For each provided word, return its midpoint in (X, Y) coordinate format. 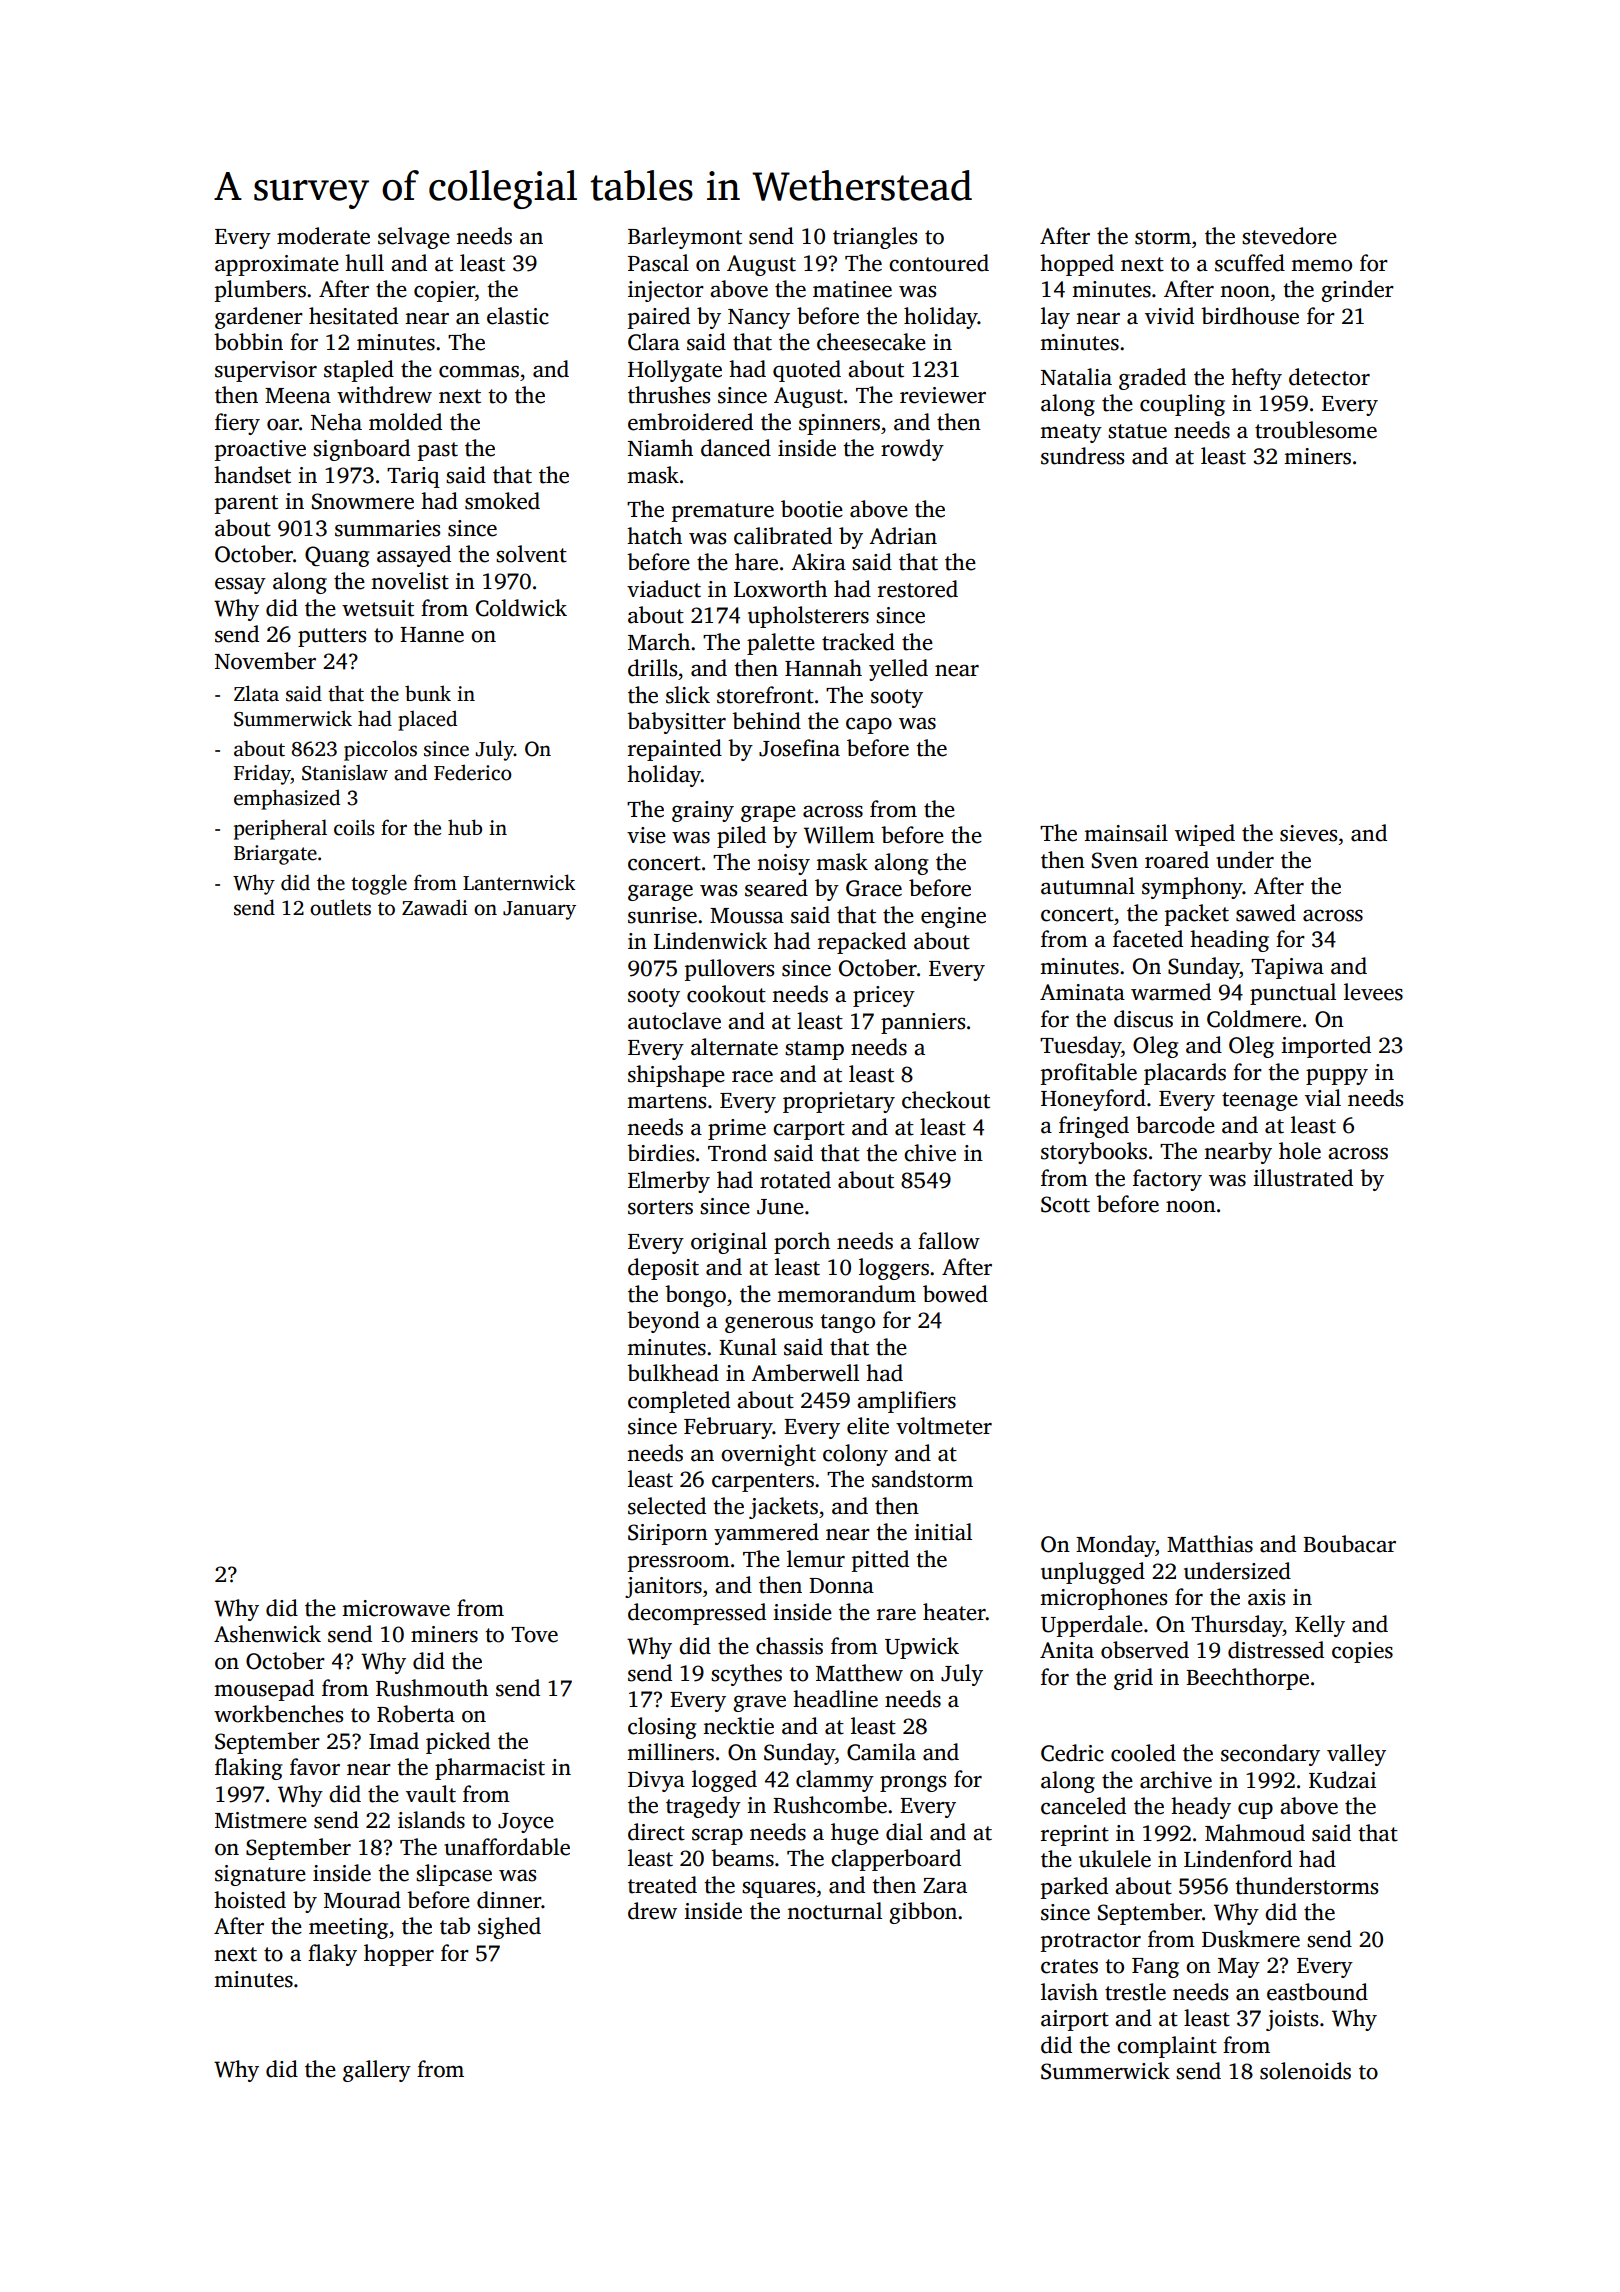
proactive (260, 450)
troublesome (1316, 430)
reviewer (943, 395)
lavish (1069, 1992)
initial (943, 1532)
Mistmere (261, 1820)
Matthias (1210, 1544)
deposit (663, 1269)
